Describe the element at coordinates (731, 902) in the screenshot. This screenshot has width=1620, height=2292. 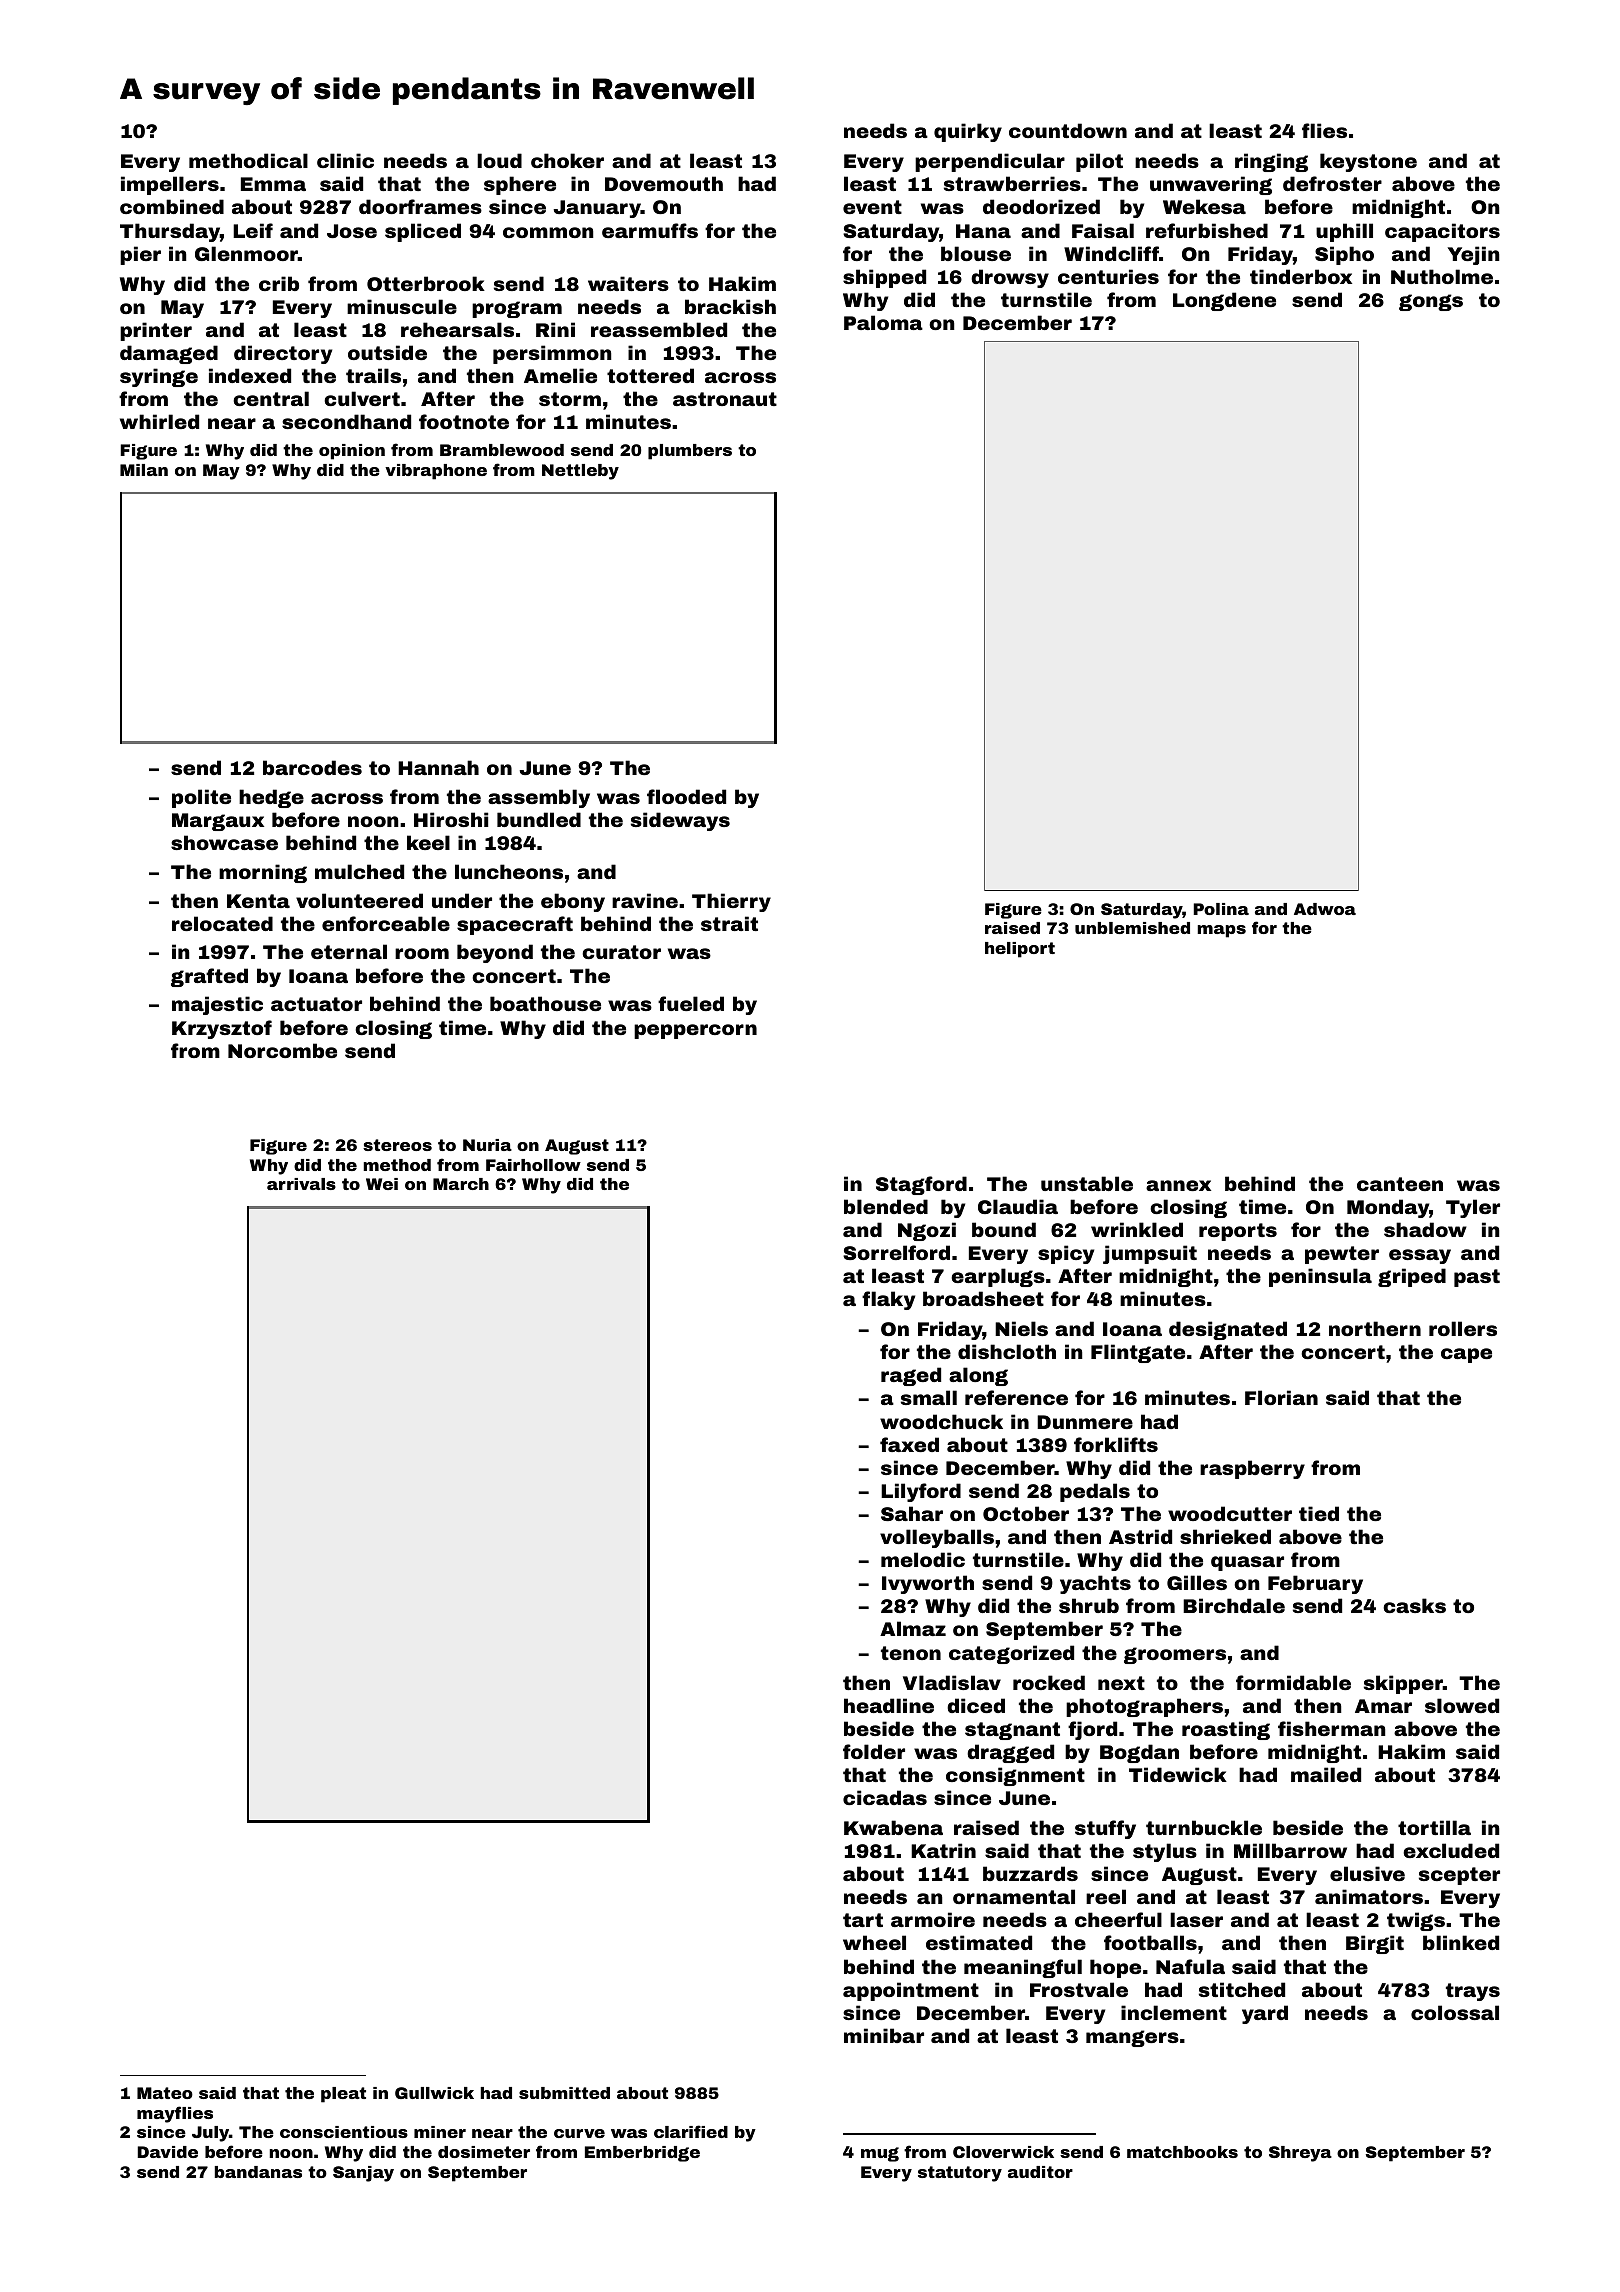
I see `Thierry` at that location.
